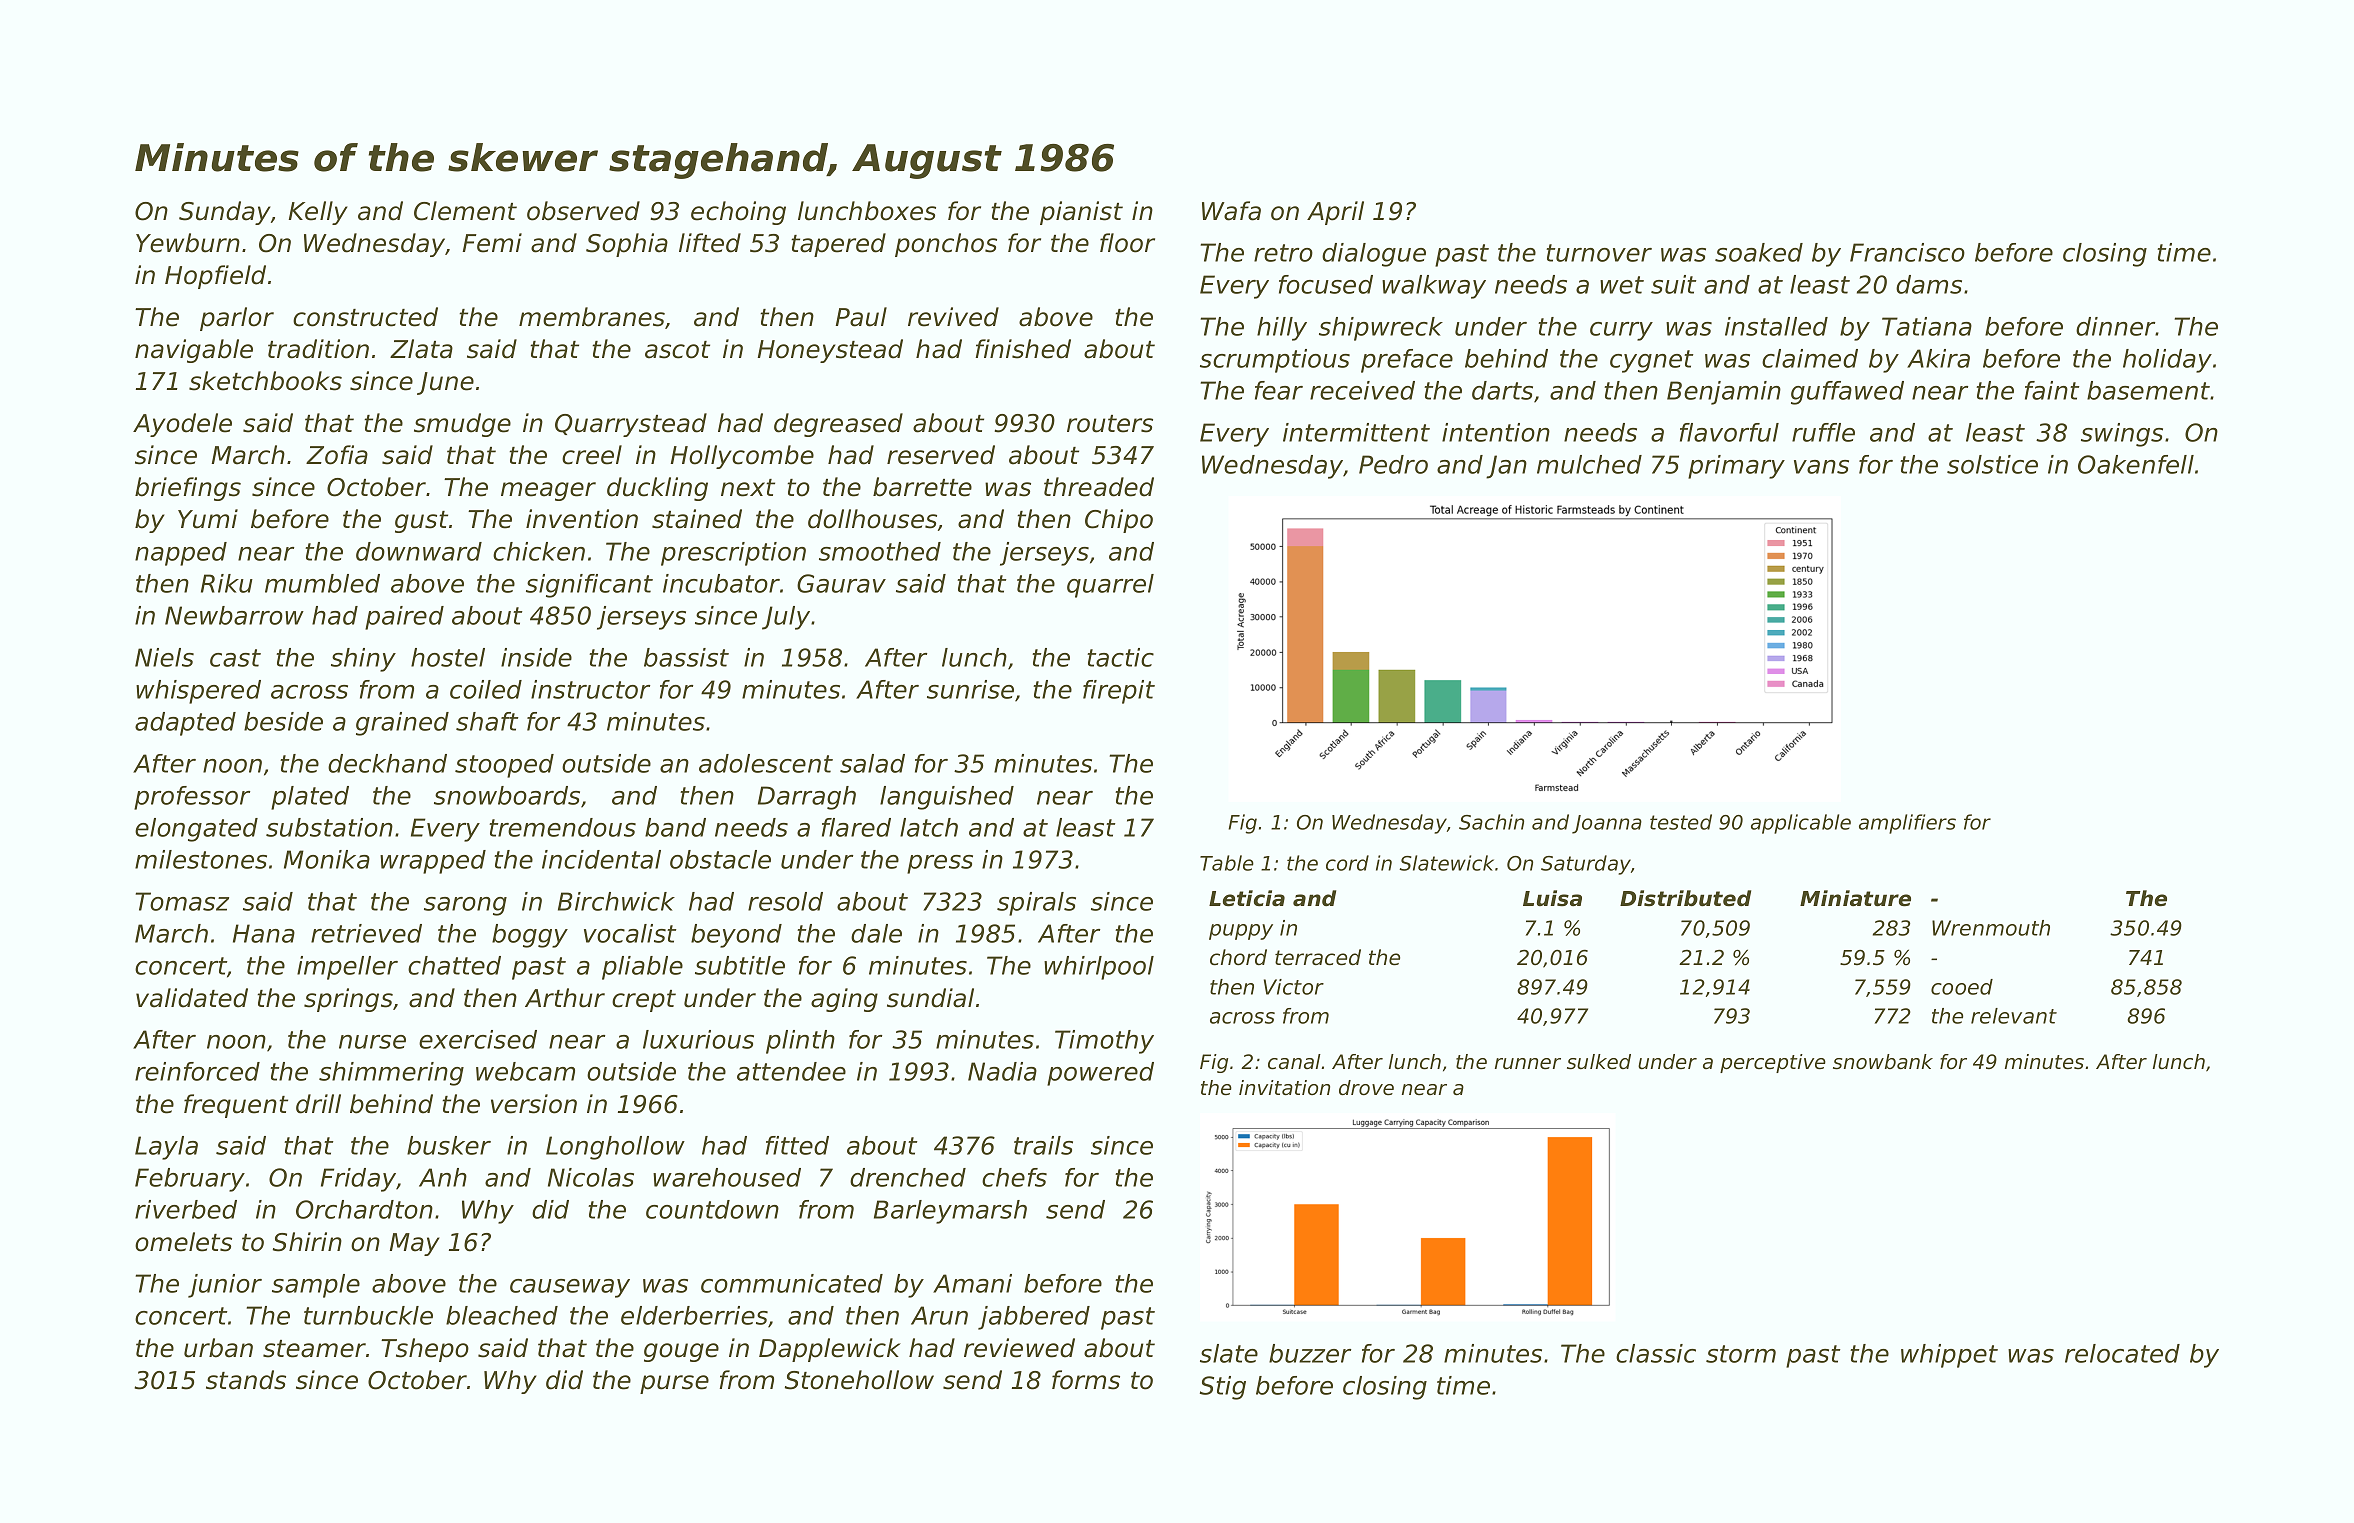 The image size is (2354, 1523). Describe the element at coordinates (2136, 464) in the screenshot. I see `Oakenfell` at that location.
